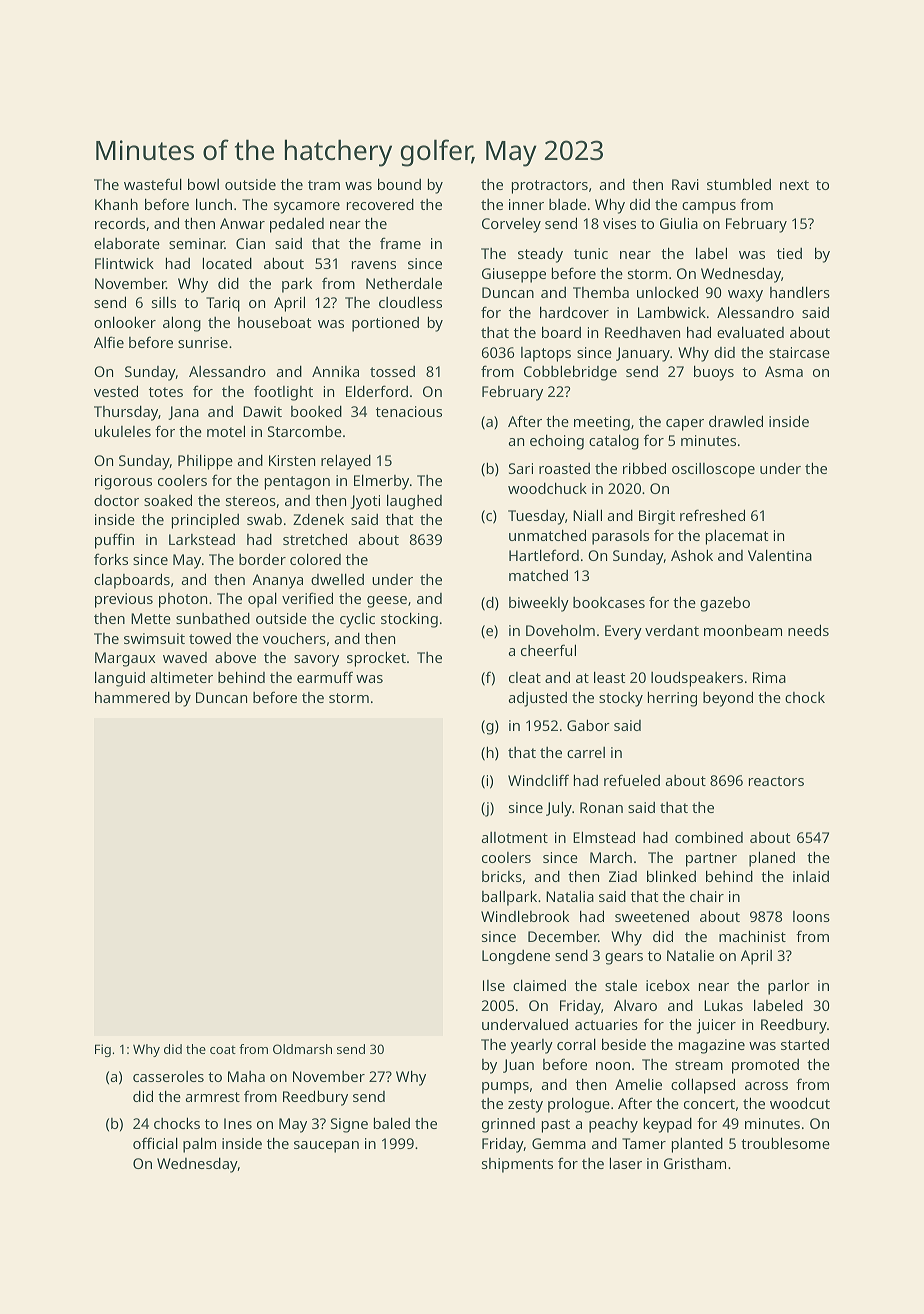 This image has width=924, height=1314. I want to click on Fig, so click(103, 1050).
